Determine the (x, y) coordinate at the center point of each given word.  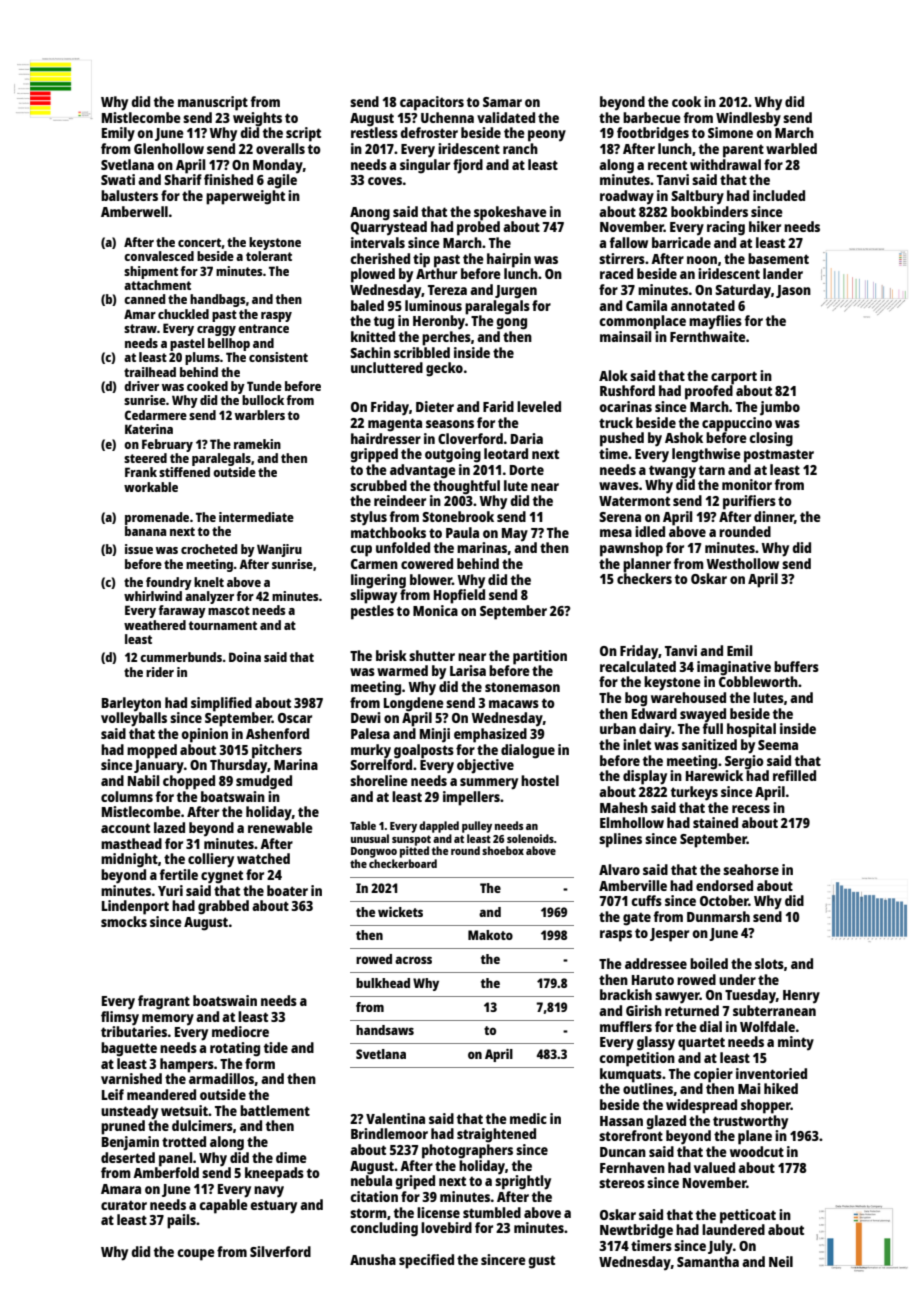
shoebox (503, 850)
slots (769, 963)
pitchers (277, 751)
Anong (370, 214)
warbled (791, 148)
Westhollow (742, 563)
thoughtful (466, 487)
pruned (123, 1127)
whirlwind (153, 596)
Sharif (183, 179)
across (413, 960)
